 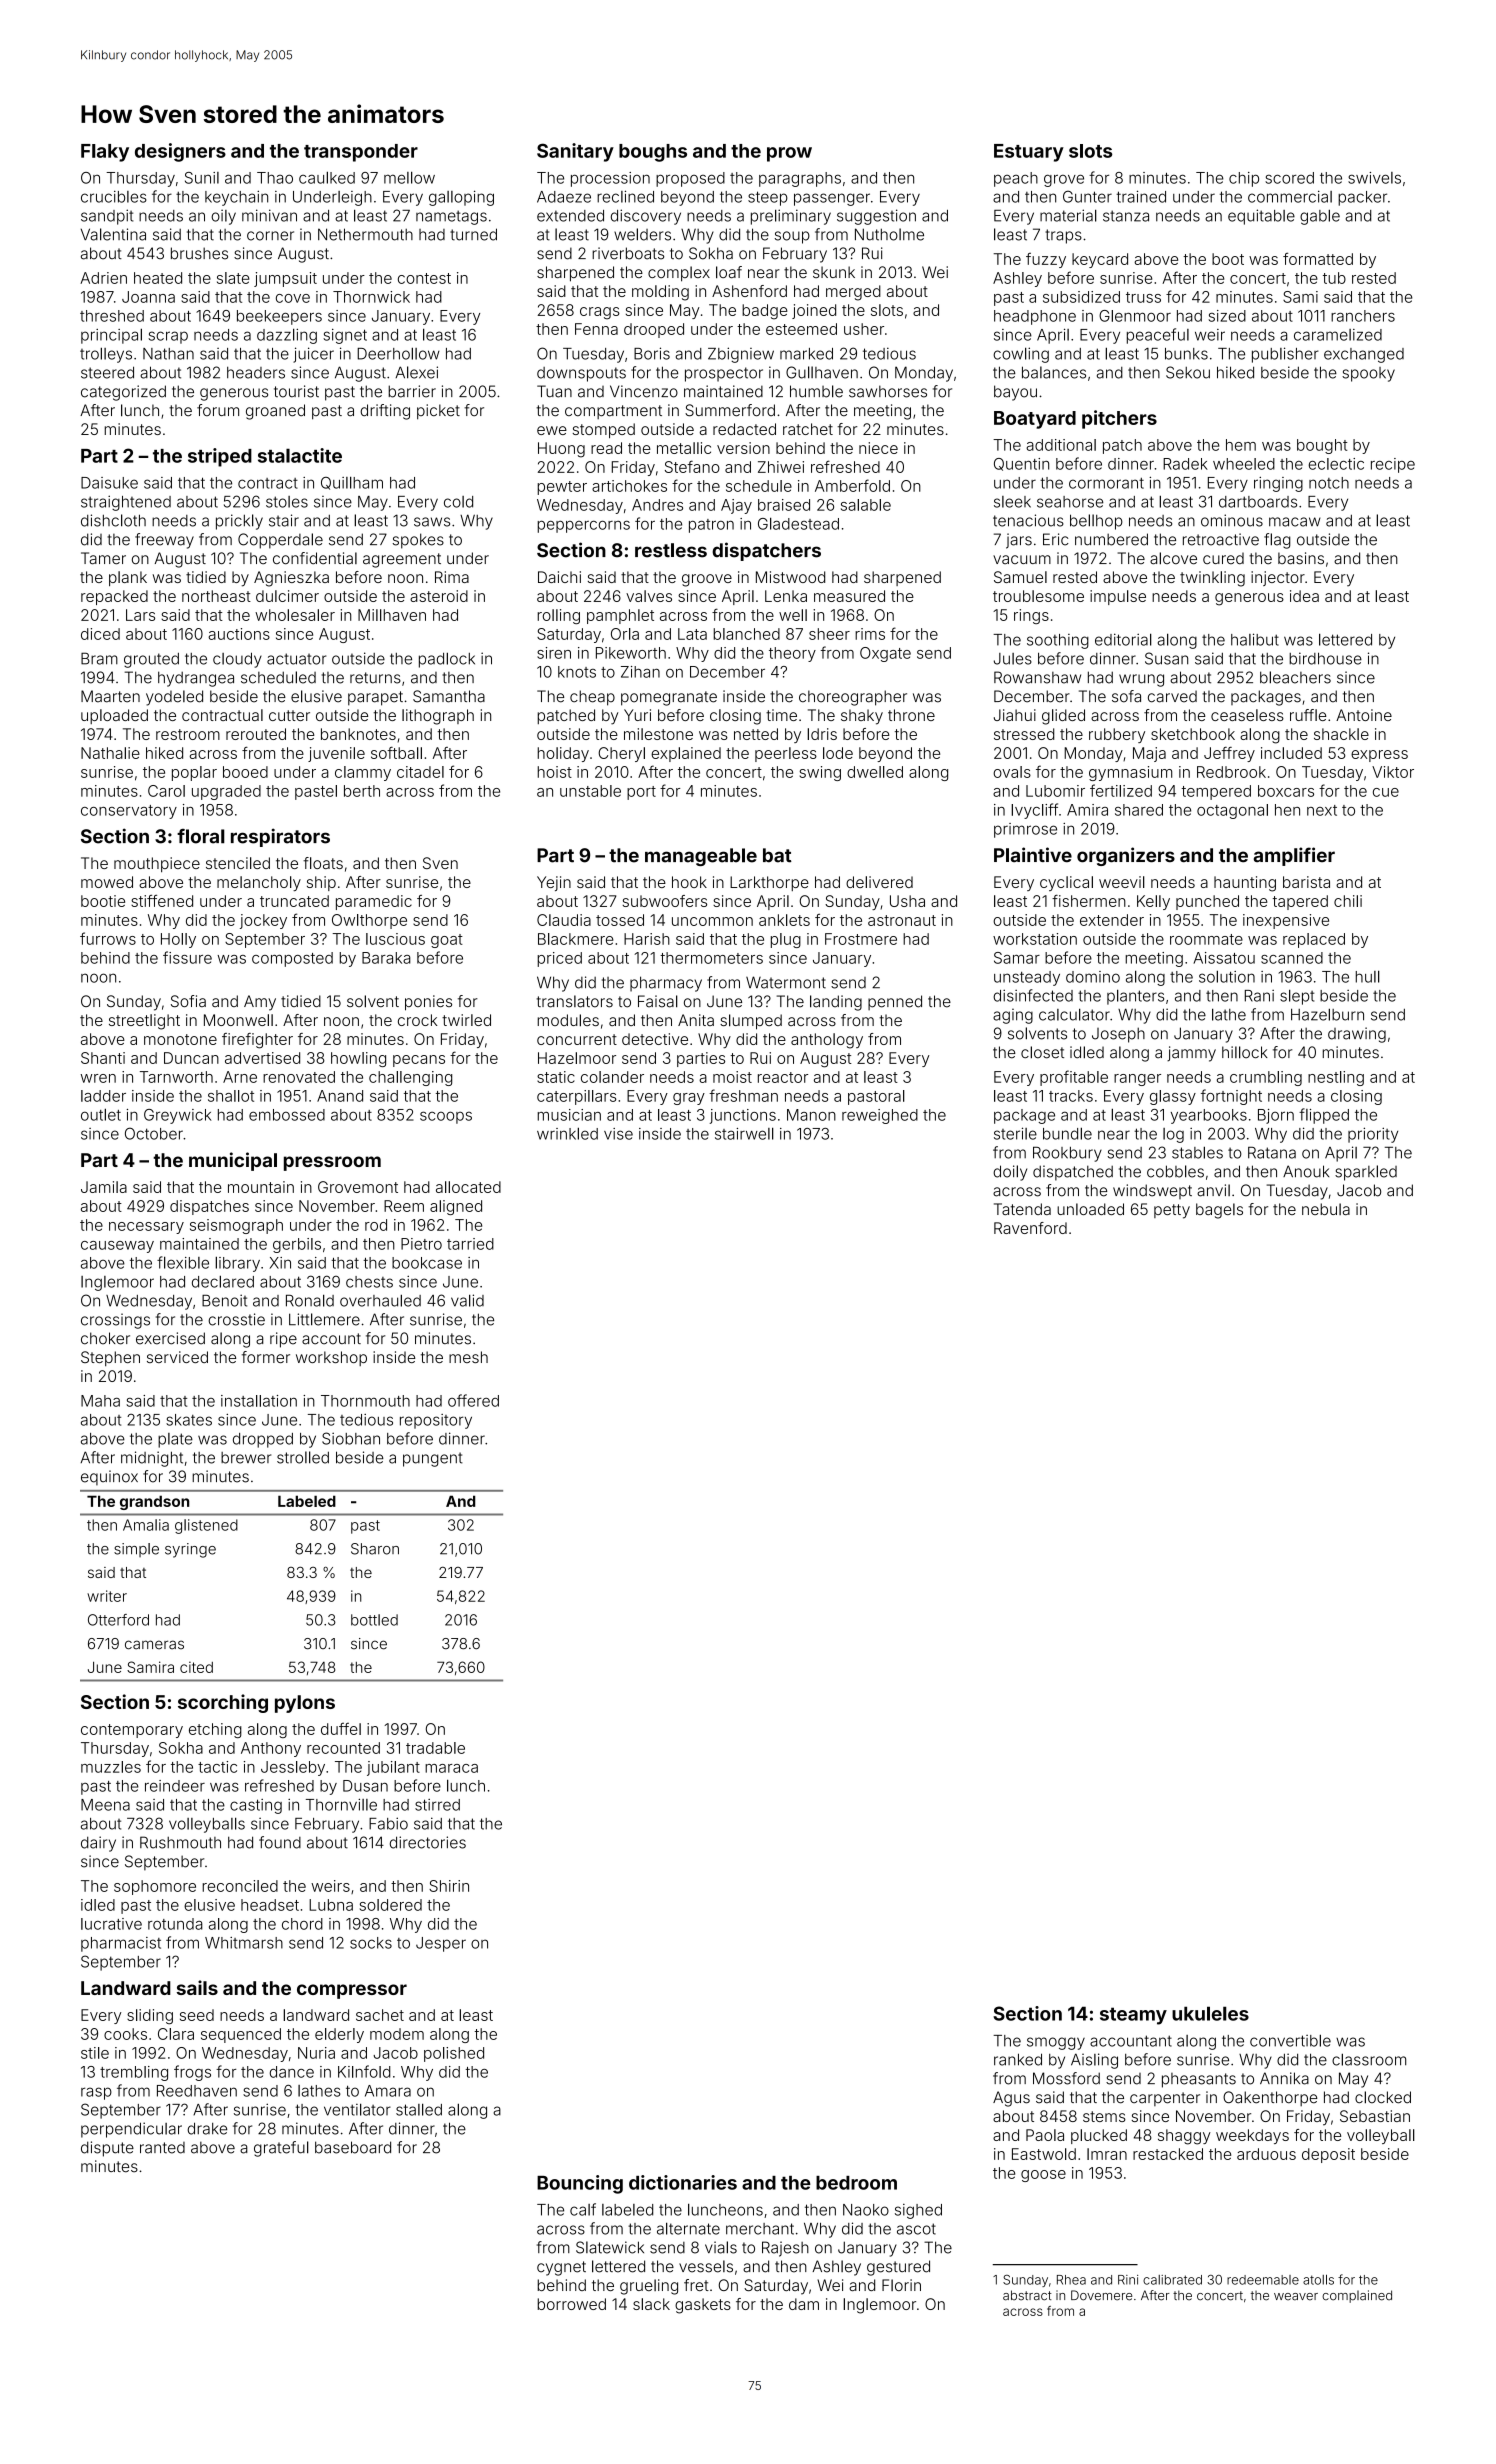 I want to click on borrowed, so click(x=571, y=2304).
